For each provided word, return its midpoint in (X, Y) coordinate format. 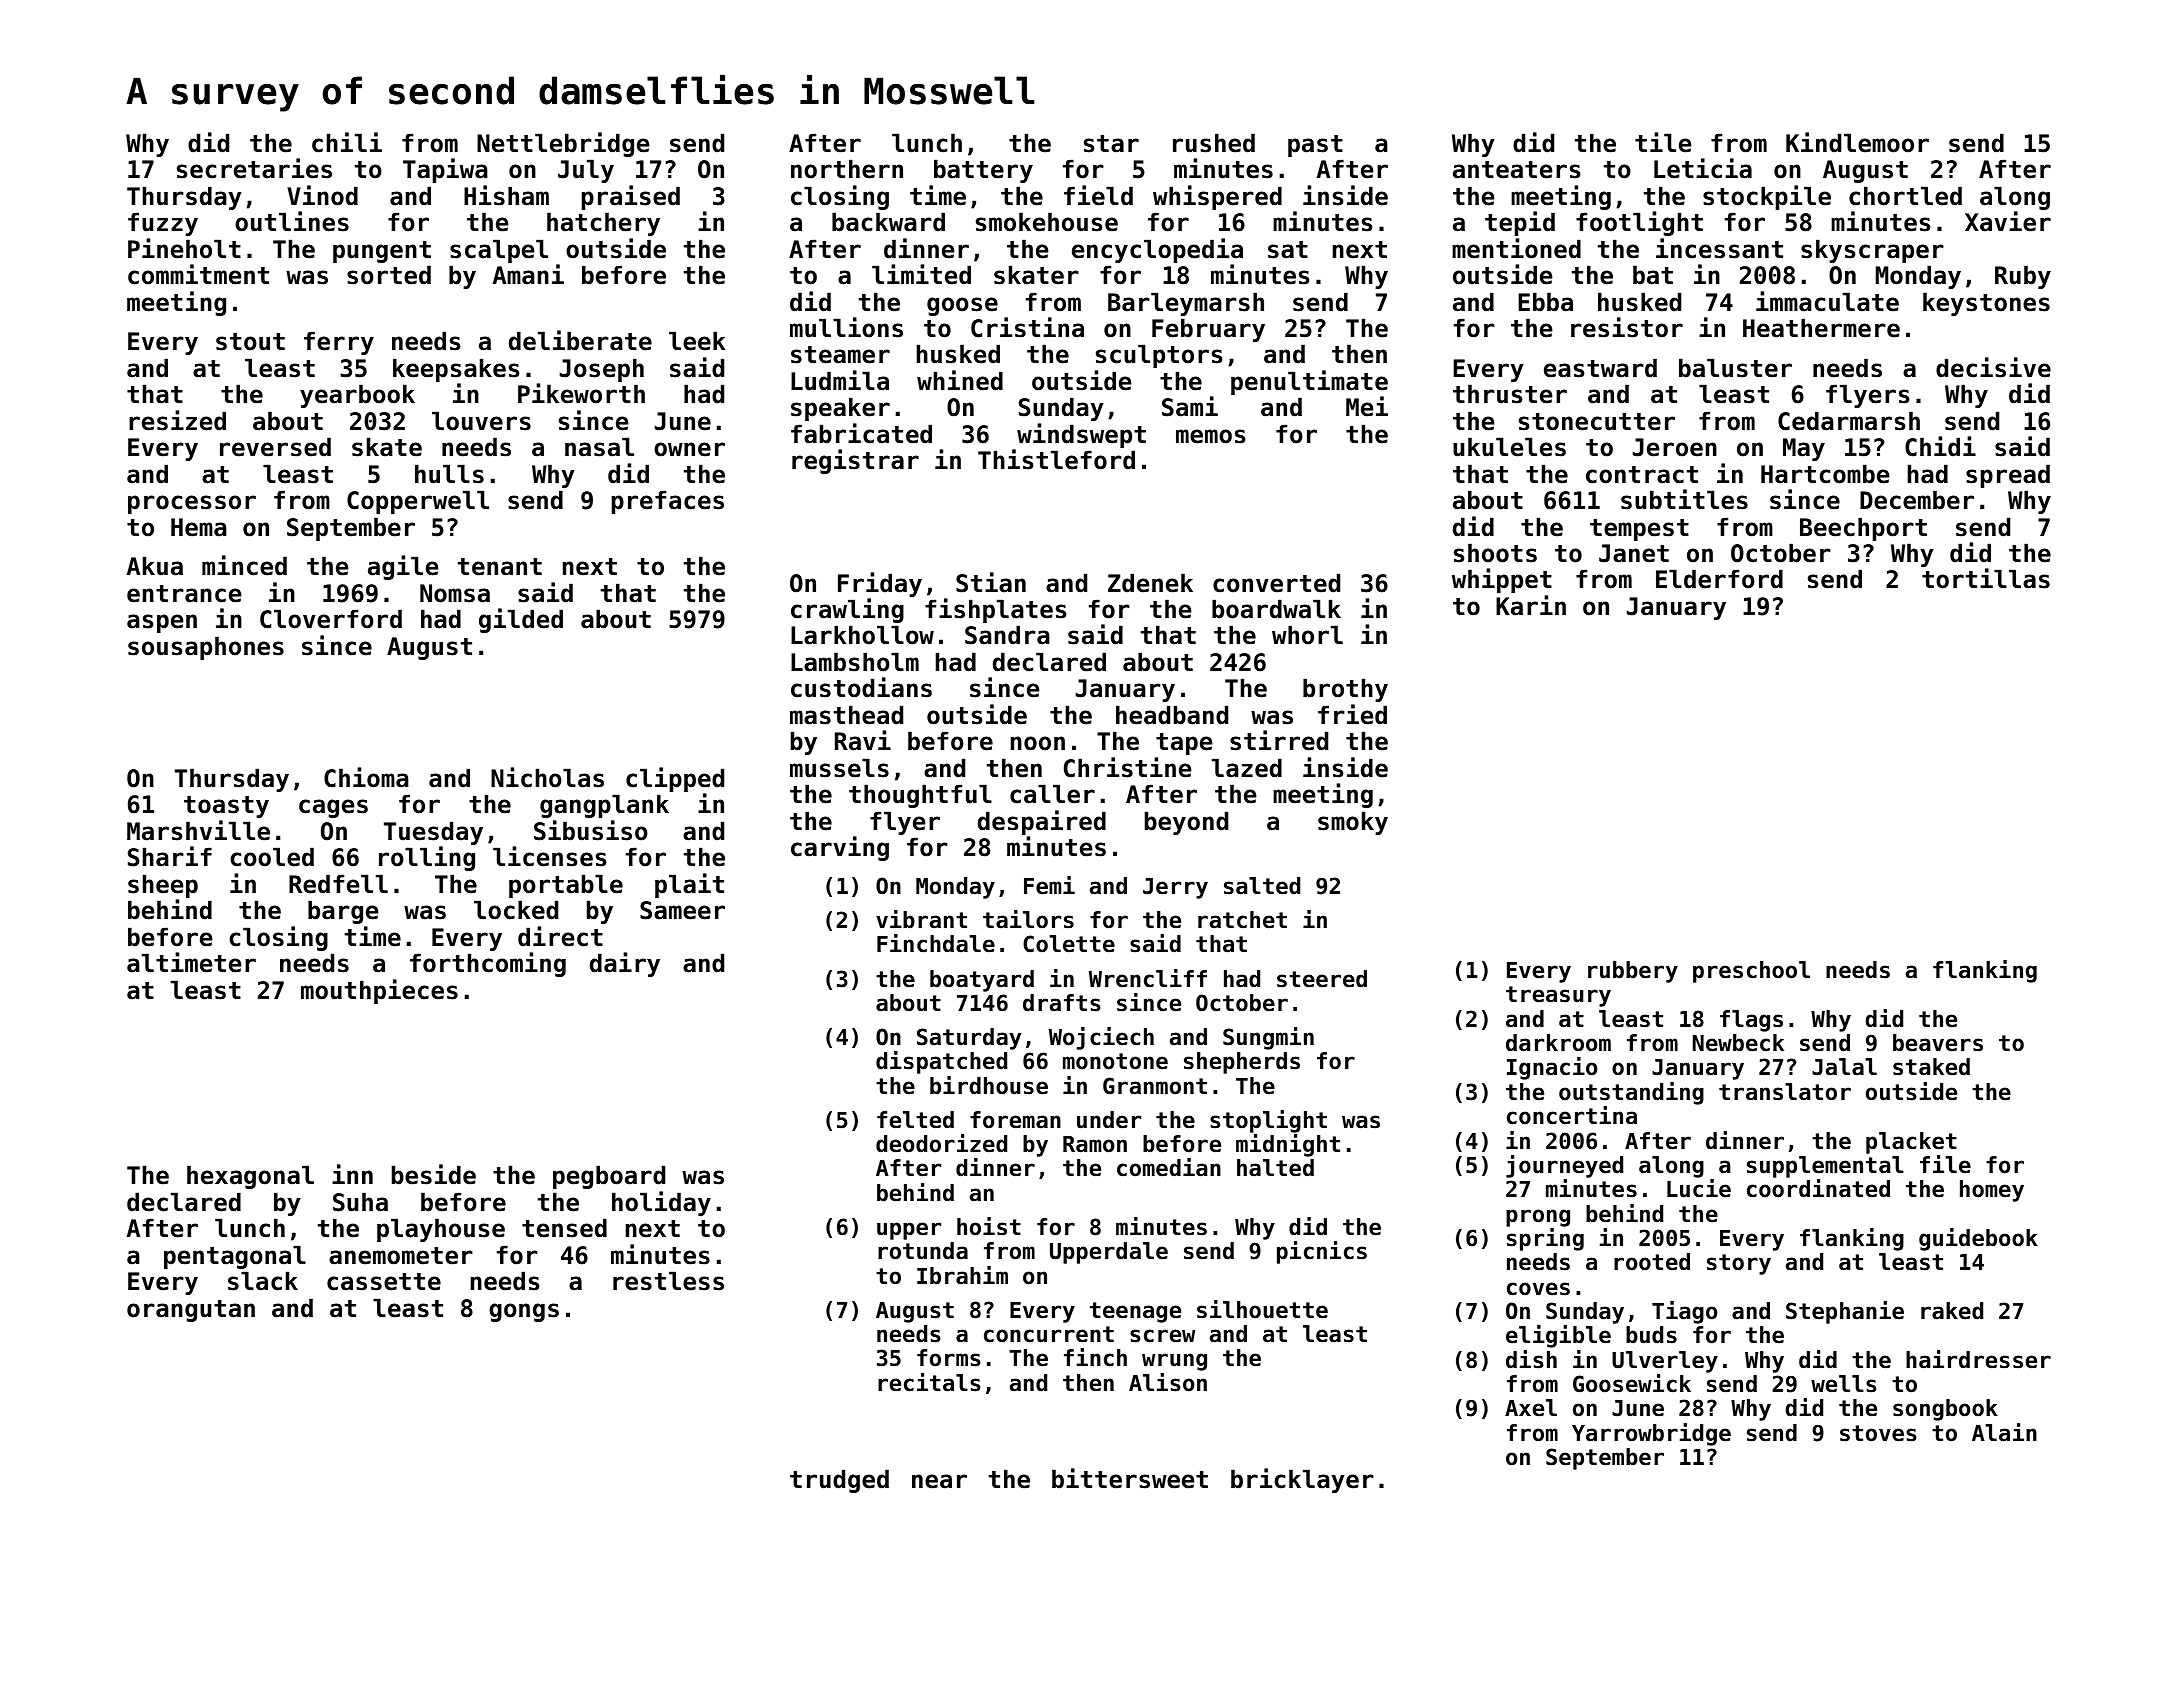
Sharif (170, 856)
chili (347, 142)
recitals (929, 1382)
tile (1663, 142)
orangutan (191, 1311)
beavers (1938, 1043)
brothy (1345, 690)
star (1111, 144)
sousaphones (206, 648)
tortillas (1986, 578)
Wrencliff (1148, 978)
